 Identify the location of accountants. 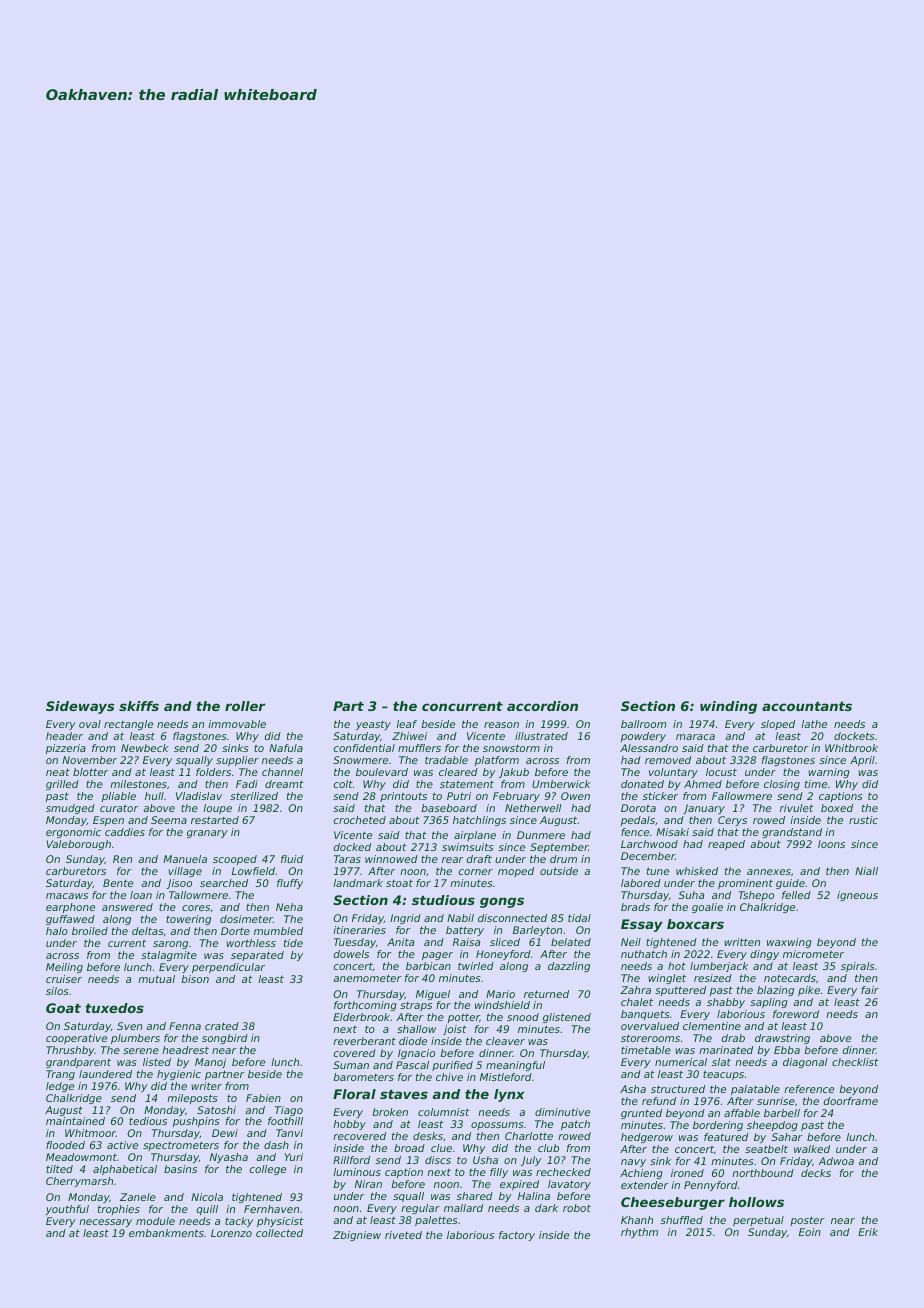
(807, 706).
